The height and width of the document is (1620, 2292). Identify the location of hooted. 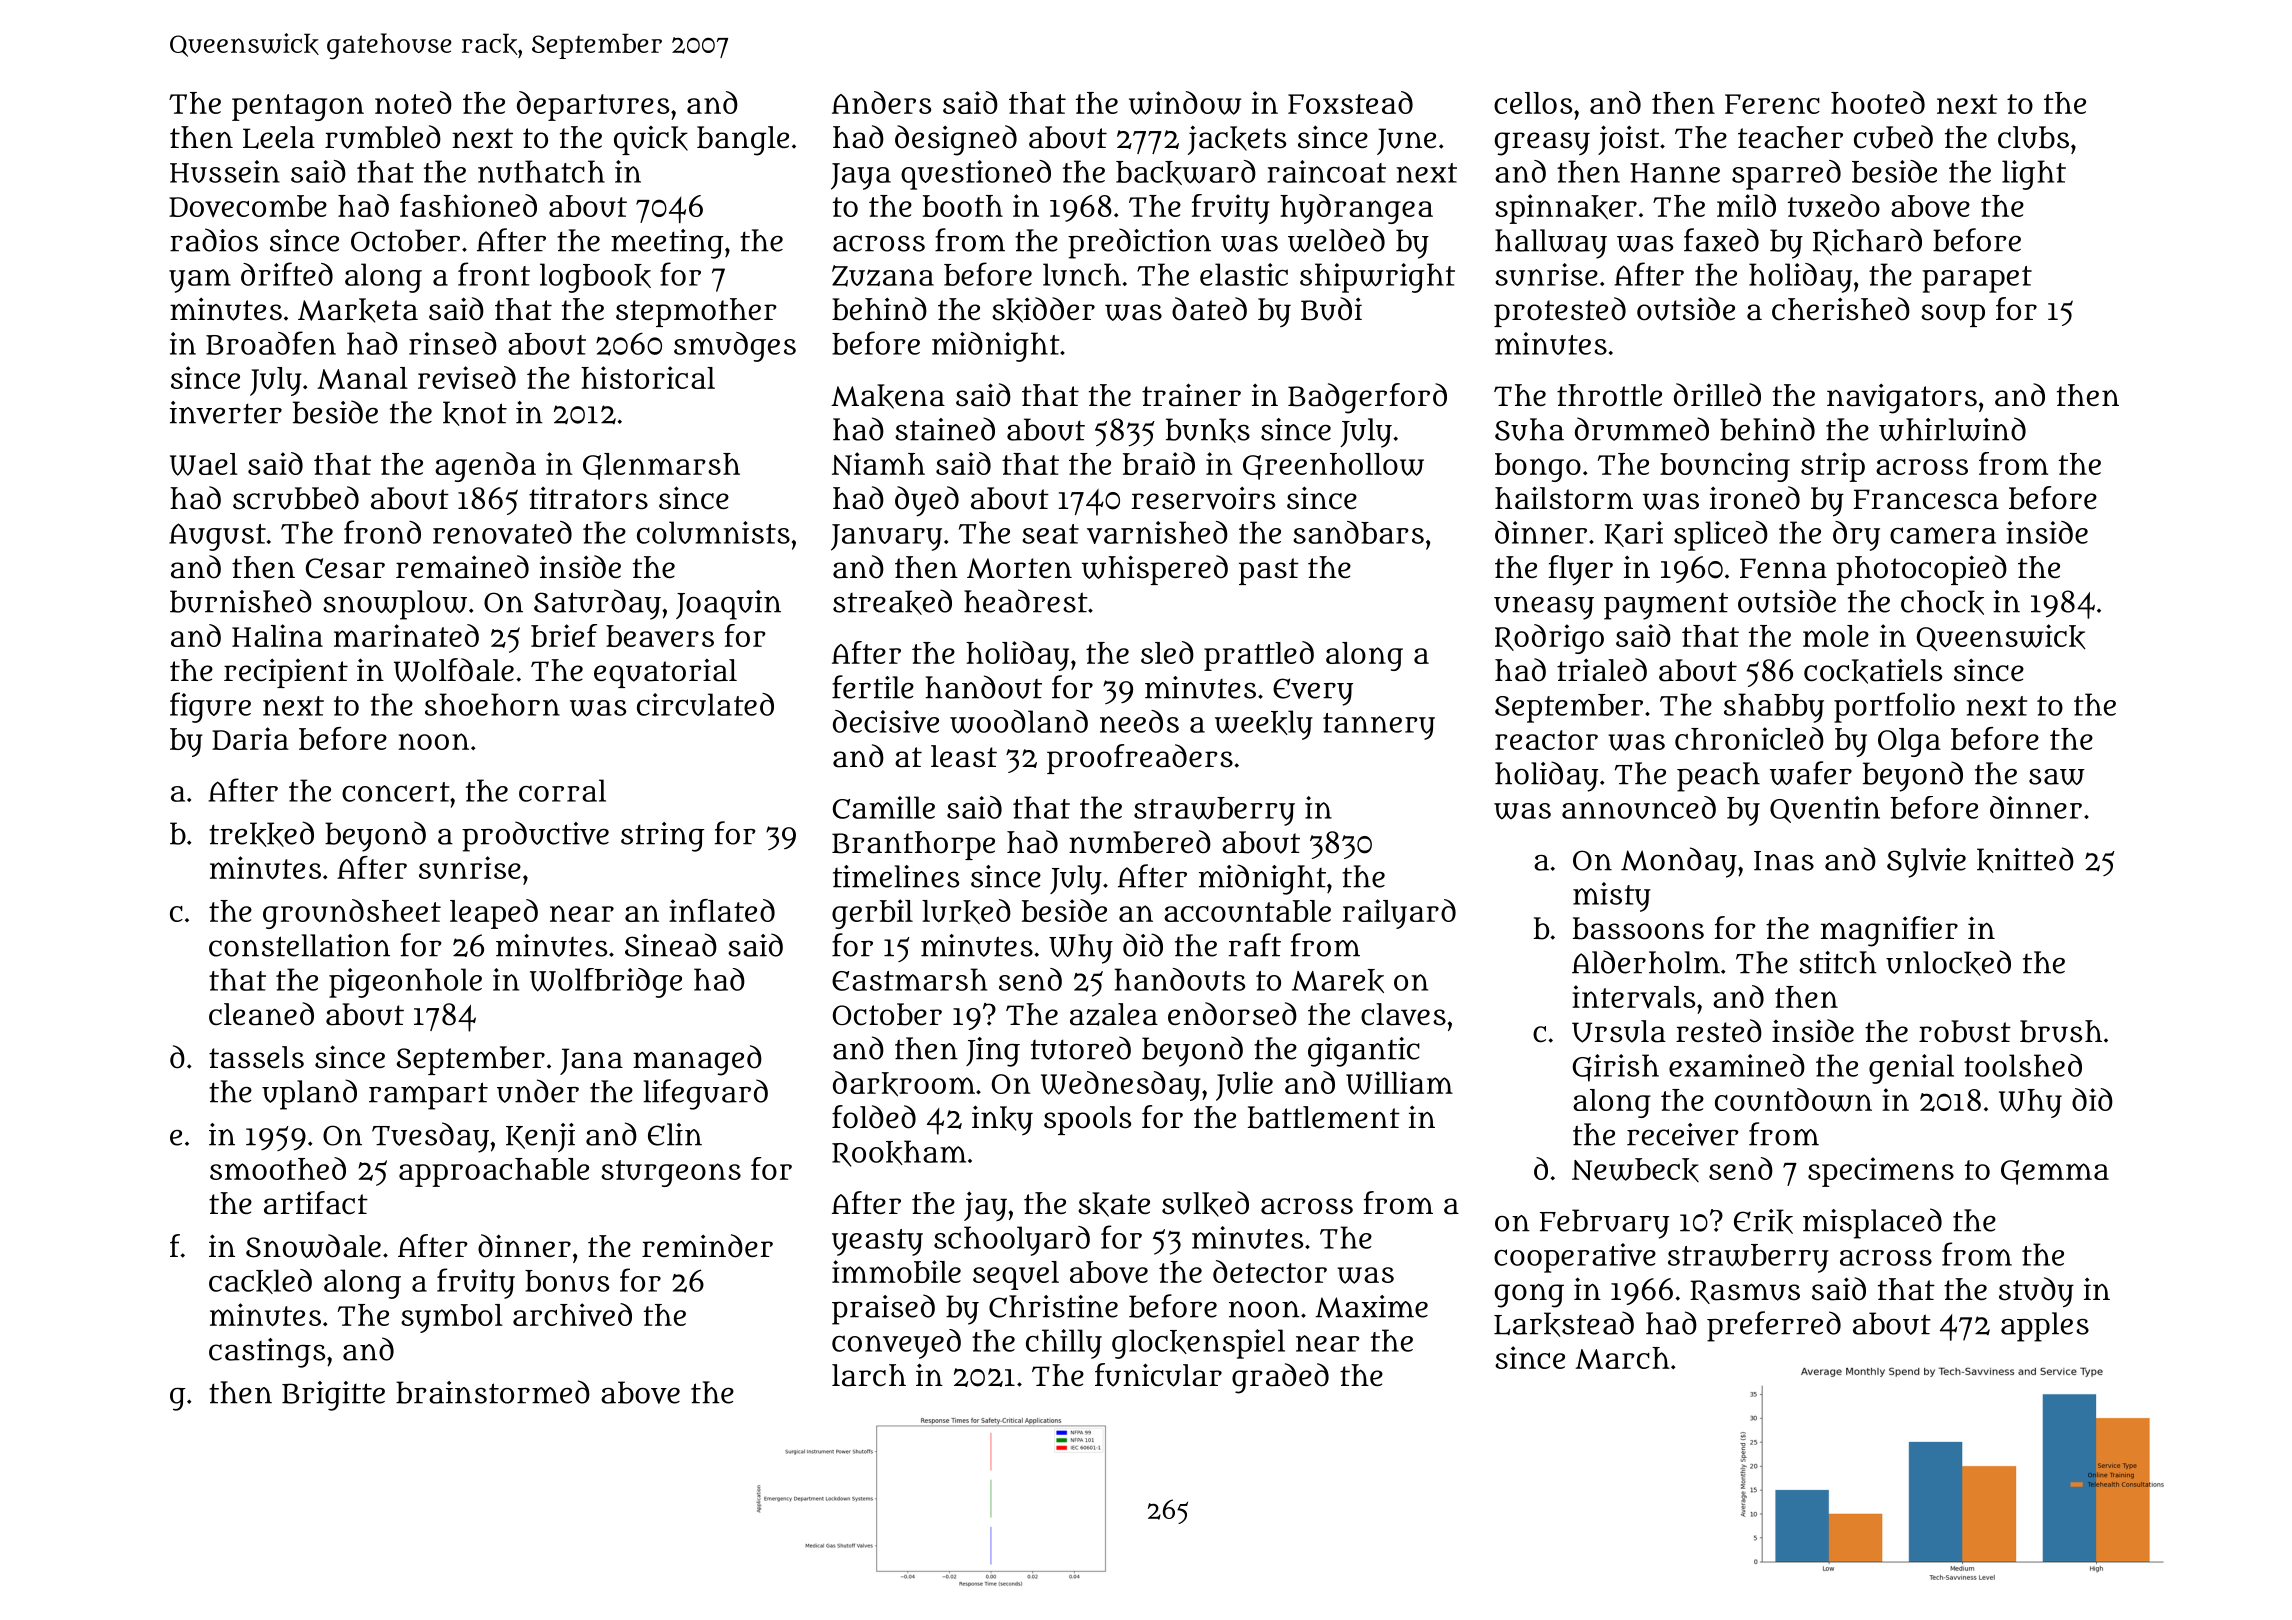
(1878, 102).
